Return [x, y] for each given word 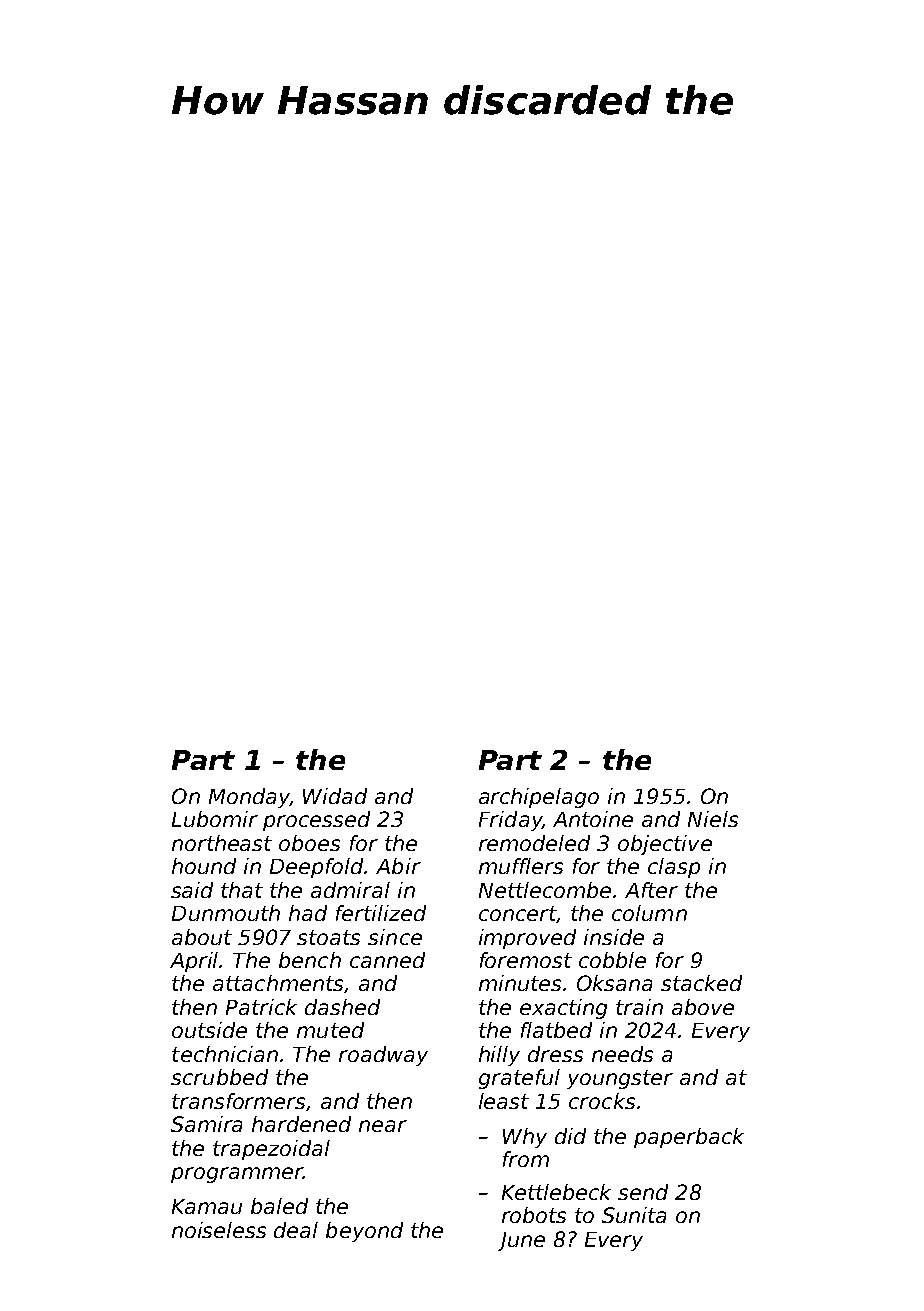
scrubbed [219, 1077]
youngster [620, 1079]
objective [665, 845]
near [383, 1126]
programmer [237, 1175]
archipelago [539, 798]
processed [316, 821]
